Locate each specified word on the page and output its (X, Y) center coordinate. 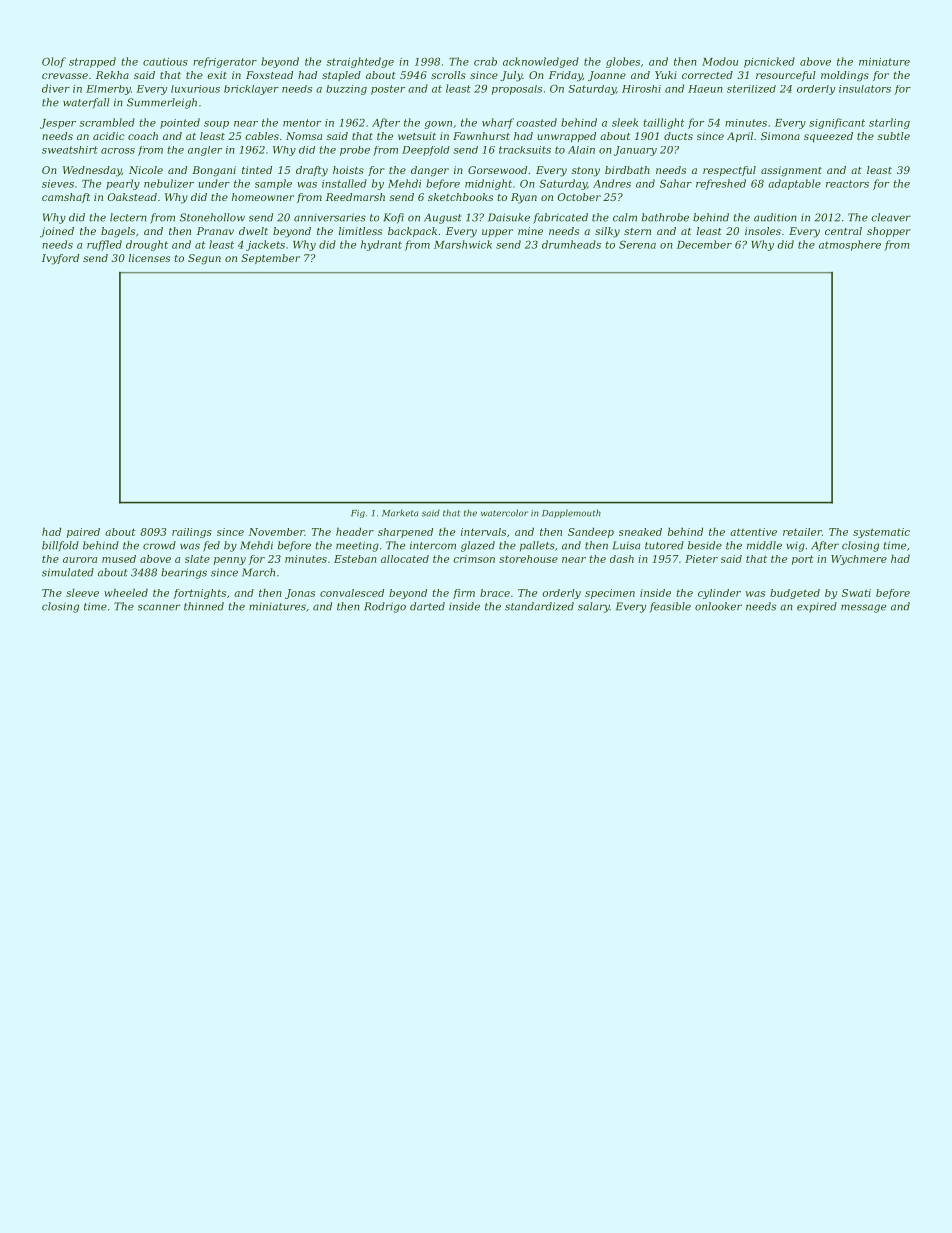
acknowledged (541, 62)
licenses (149, 258)
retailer (802, 532)
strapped (92, 62)
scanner (159, 607)
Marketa (400, 513)
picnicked (769, 62)
